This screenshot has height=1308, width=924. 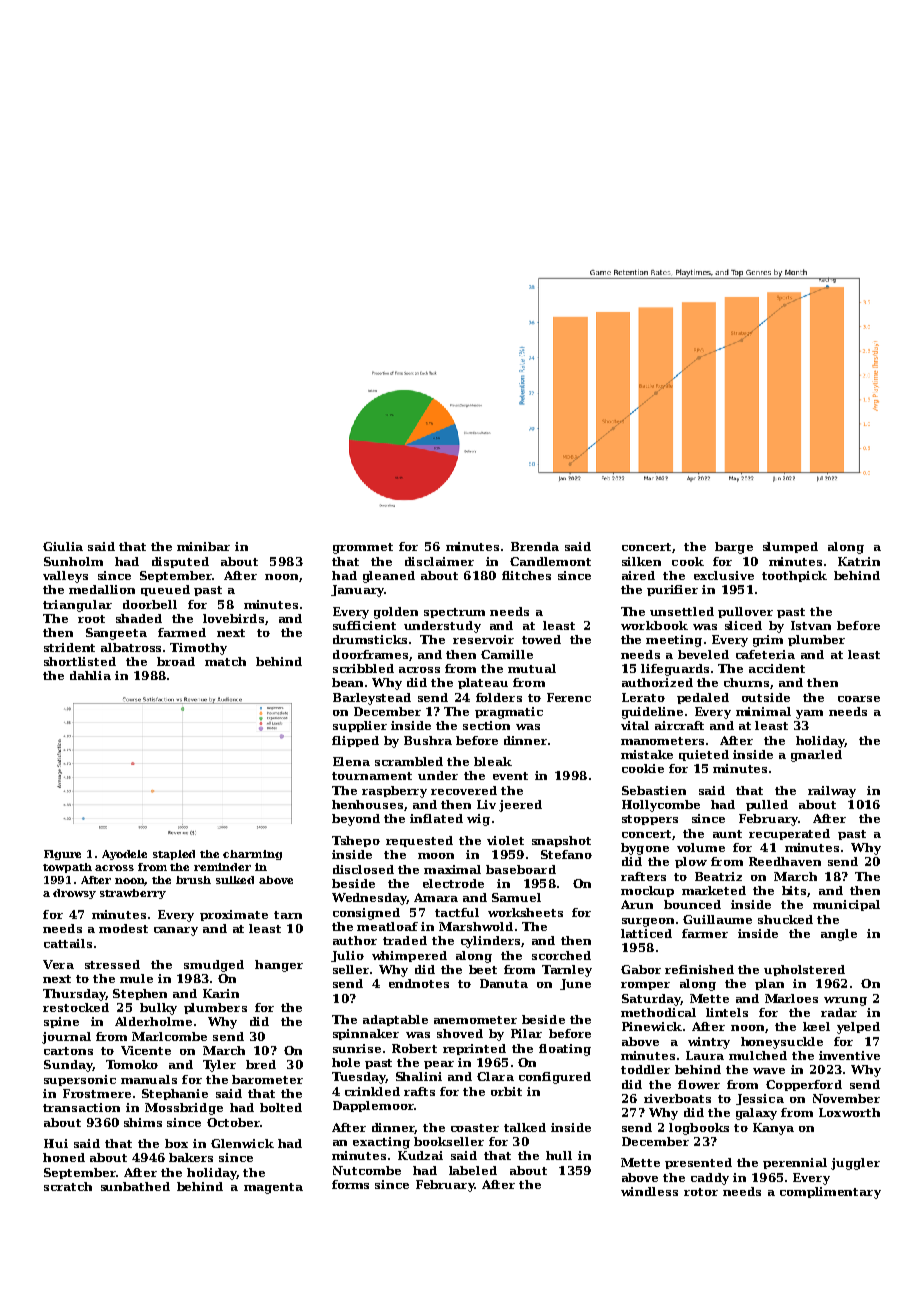 What do you see at coordinates (790, 547) in the screenshot?
I see `slumped` at bounding box center [790, 547].
